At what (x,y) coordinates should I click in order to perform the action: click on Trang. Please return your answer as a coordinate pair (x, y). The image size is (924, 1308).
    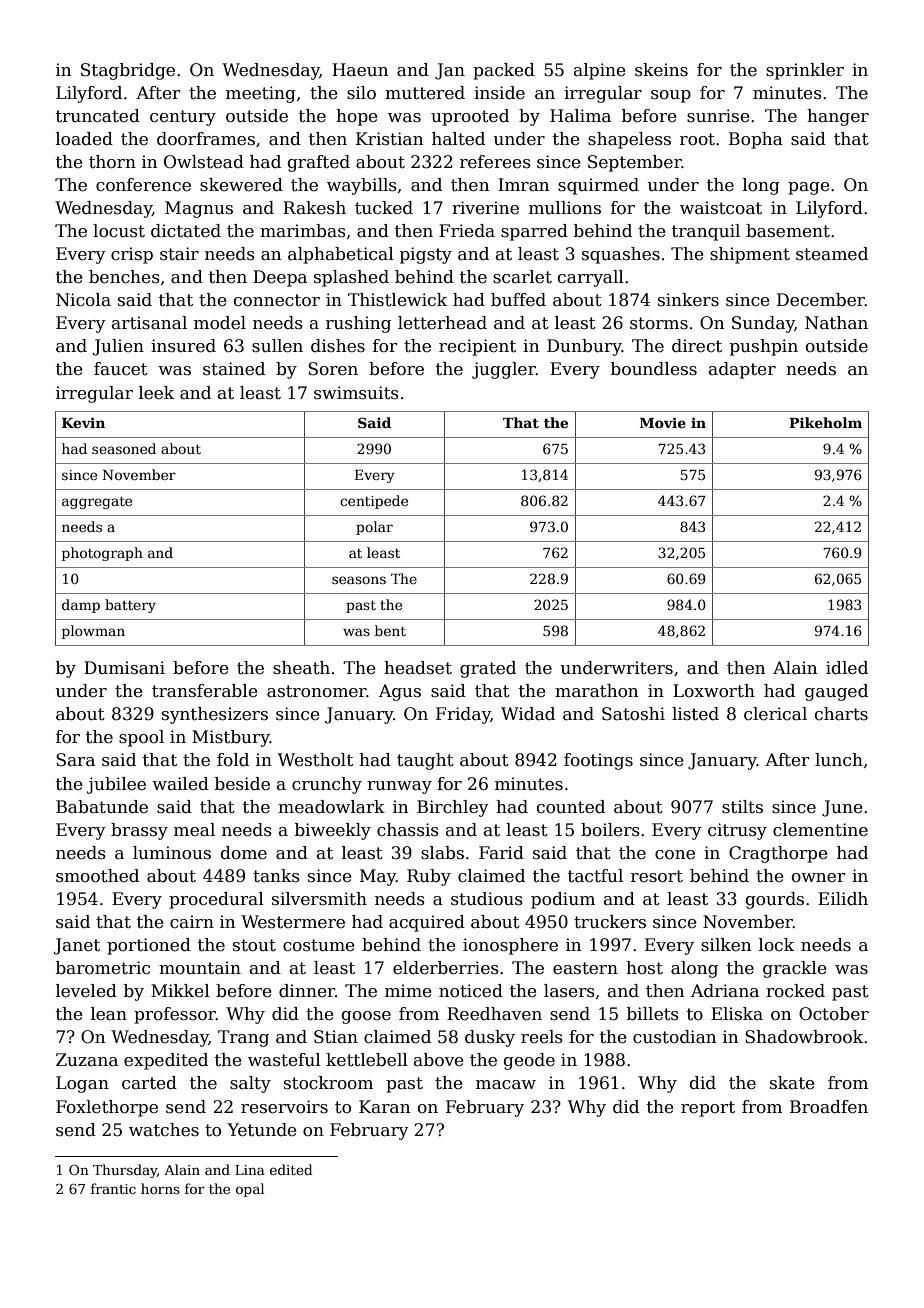
    Looking at the image, I should click on (243, 1038).
